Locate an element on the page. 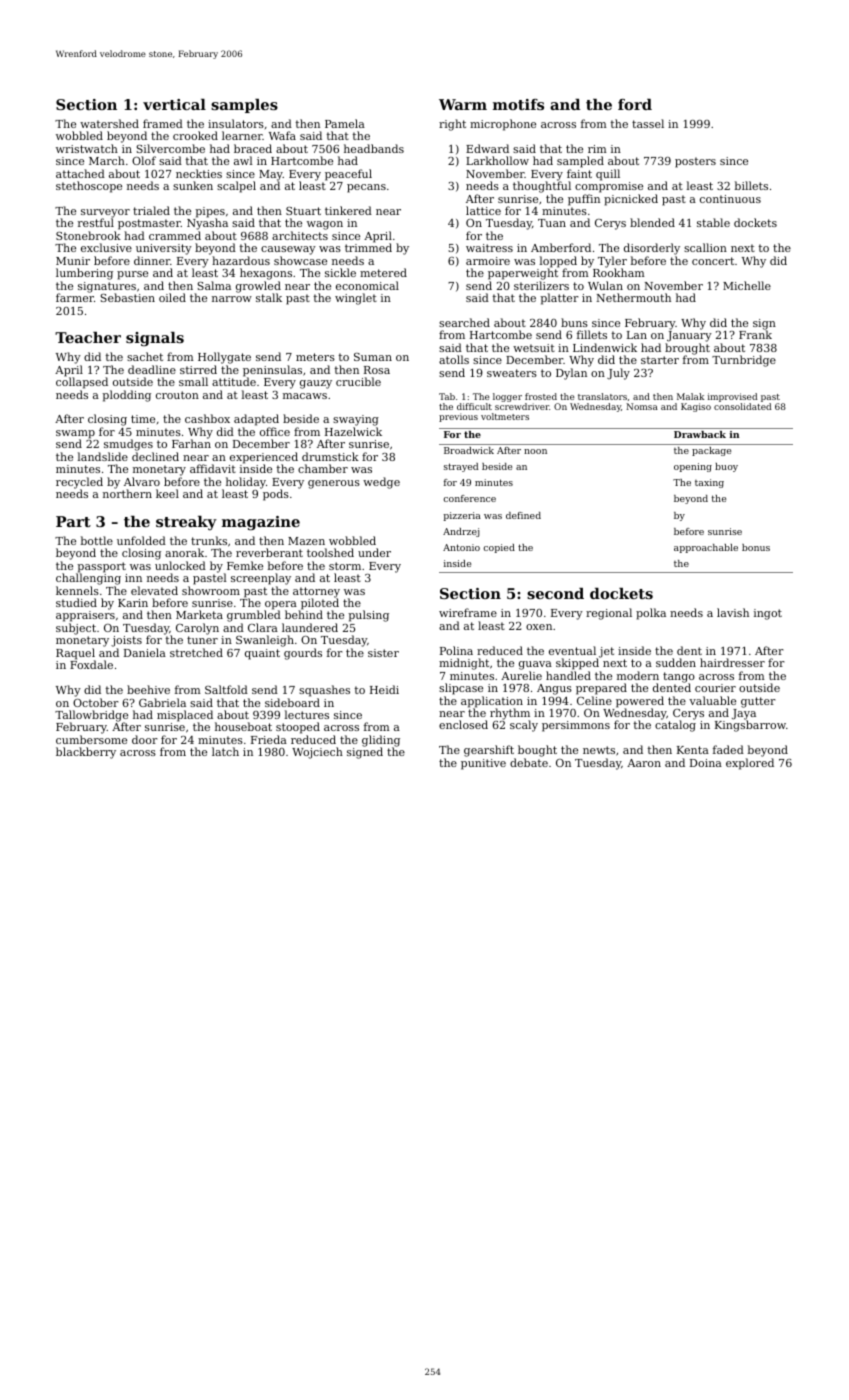 The image size is (849, 1400). wedge is located at coordinates (381, 483).
